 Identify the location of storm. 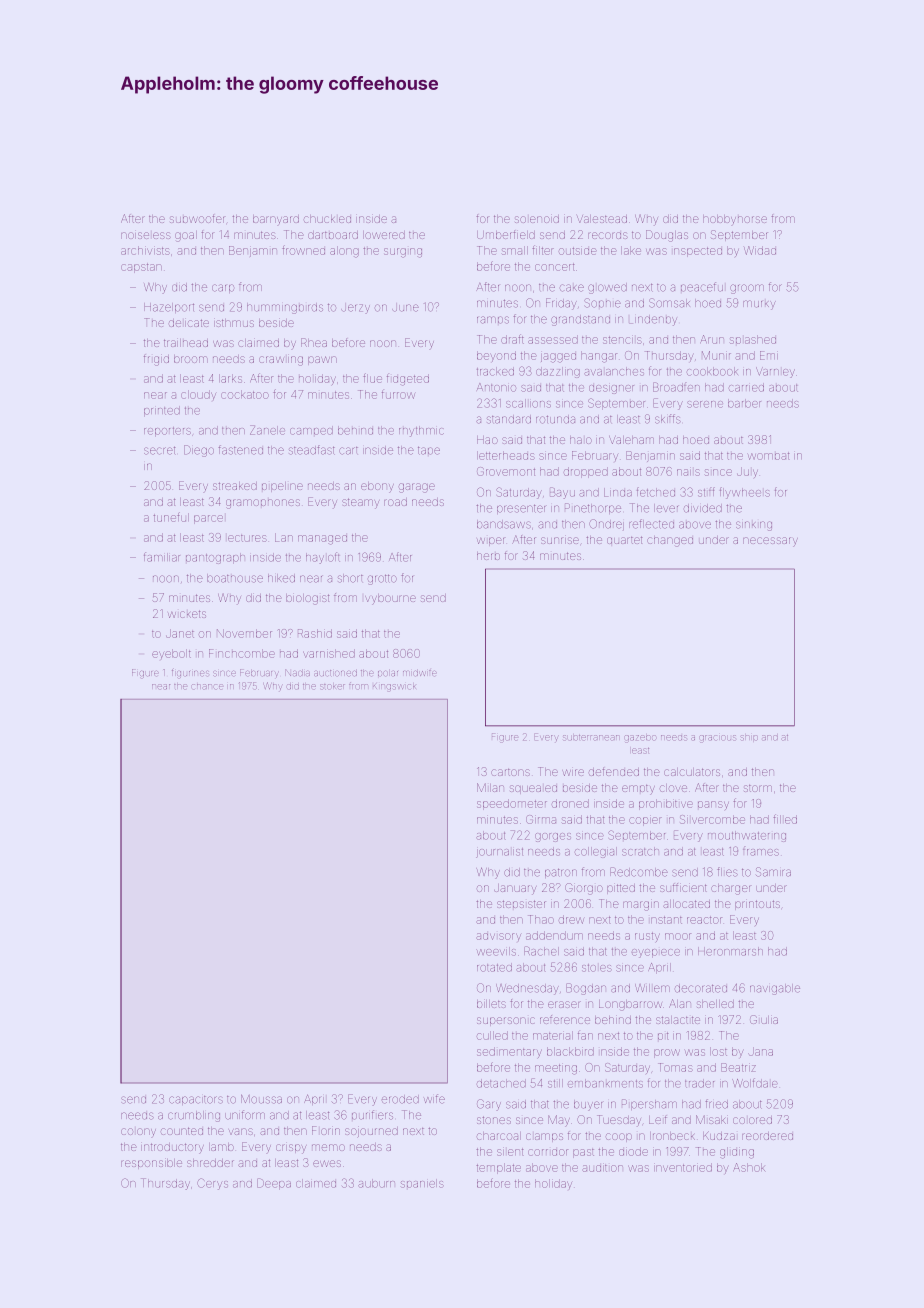
(758, 788).
